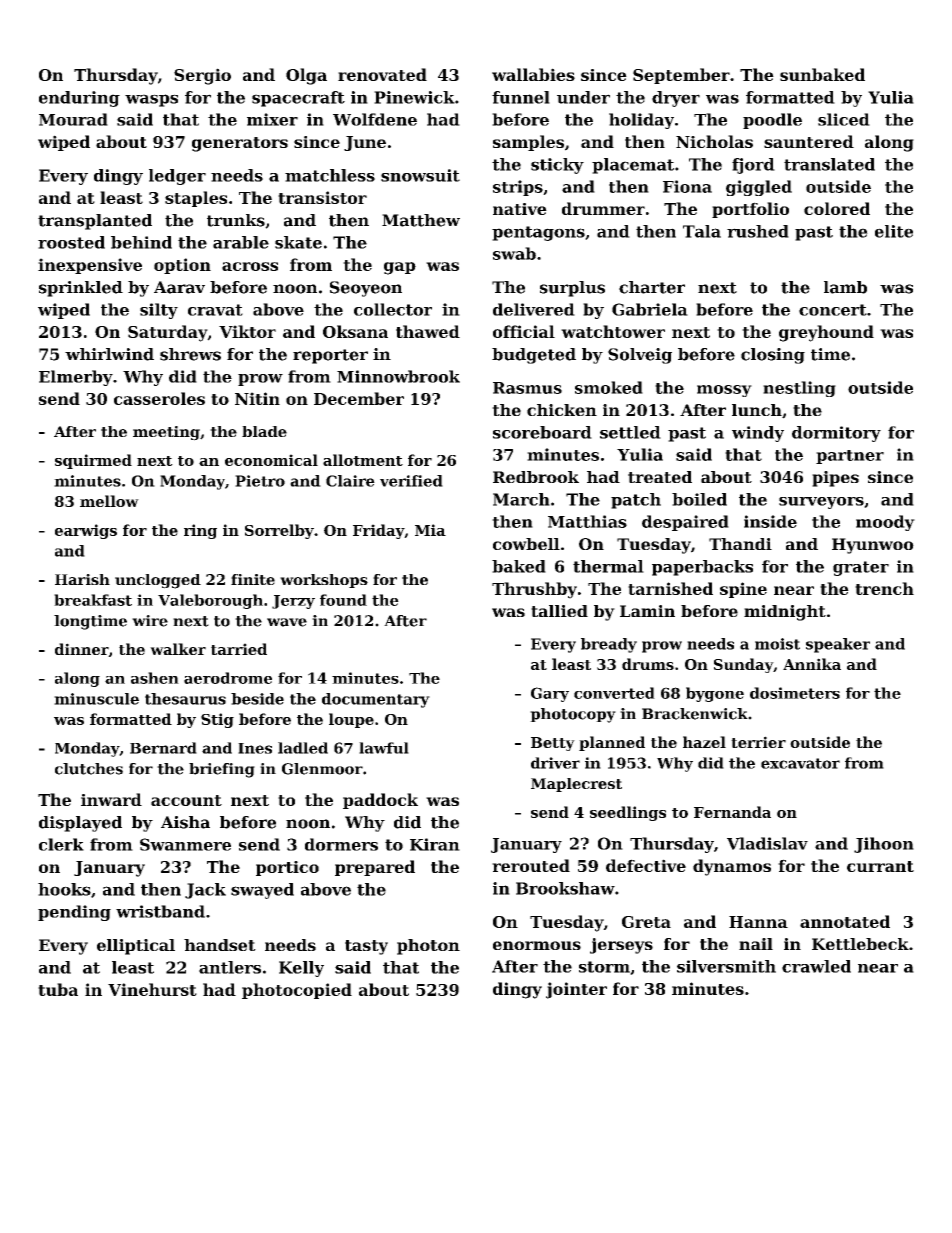 The width and height of the screenshot is (952, 1233). I want to click on workshops, so click(324, 581).
